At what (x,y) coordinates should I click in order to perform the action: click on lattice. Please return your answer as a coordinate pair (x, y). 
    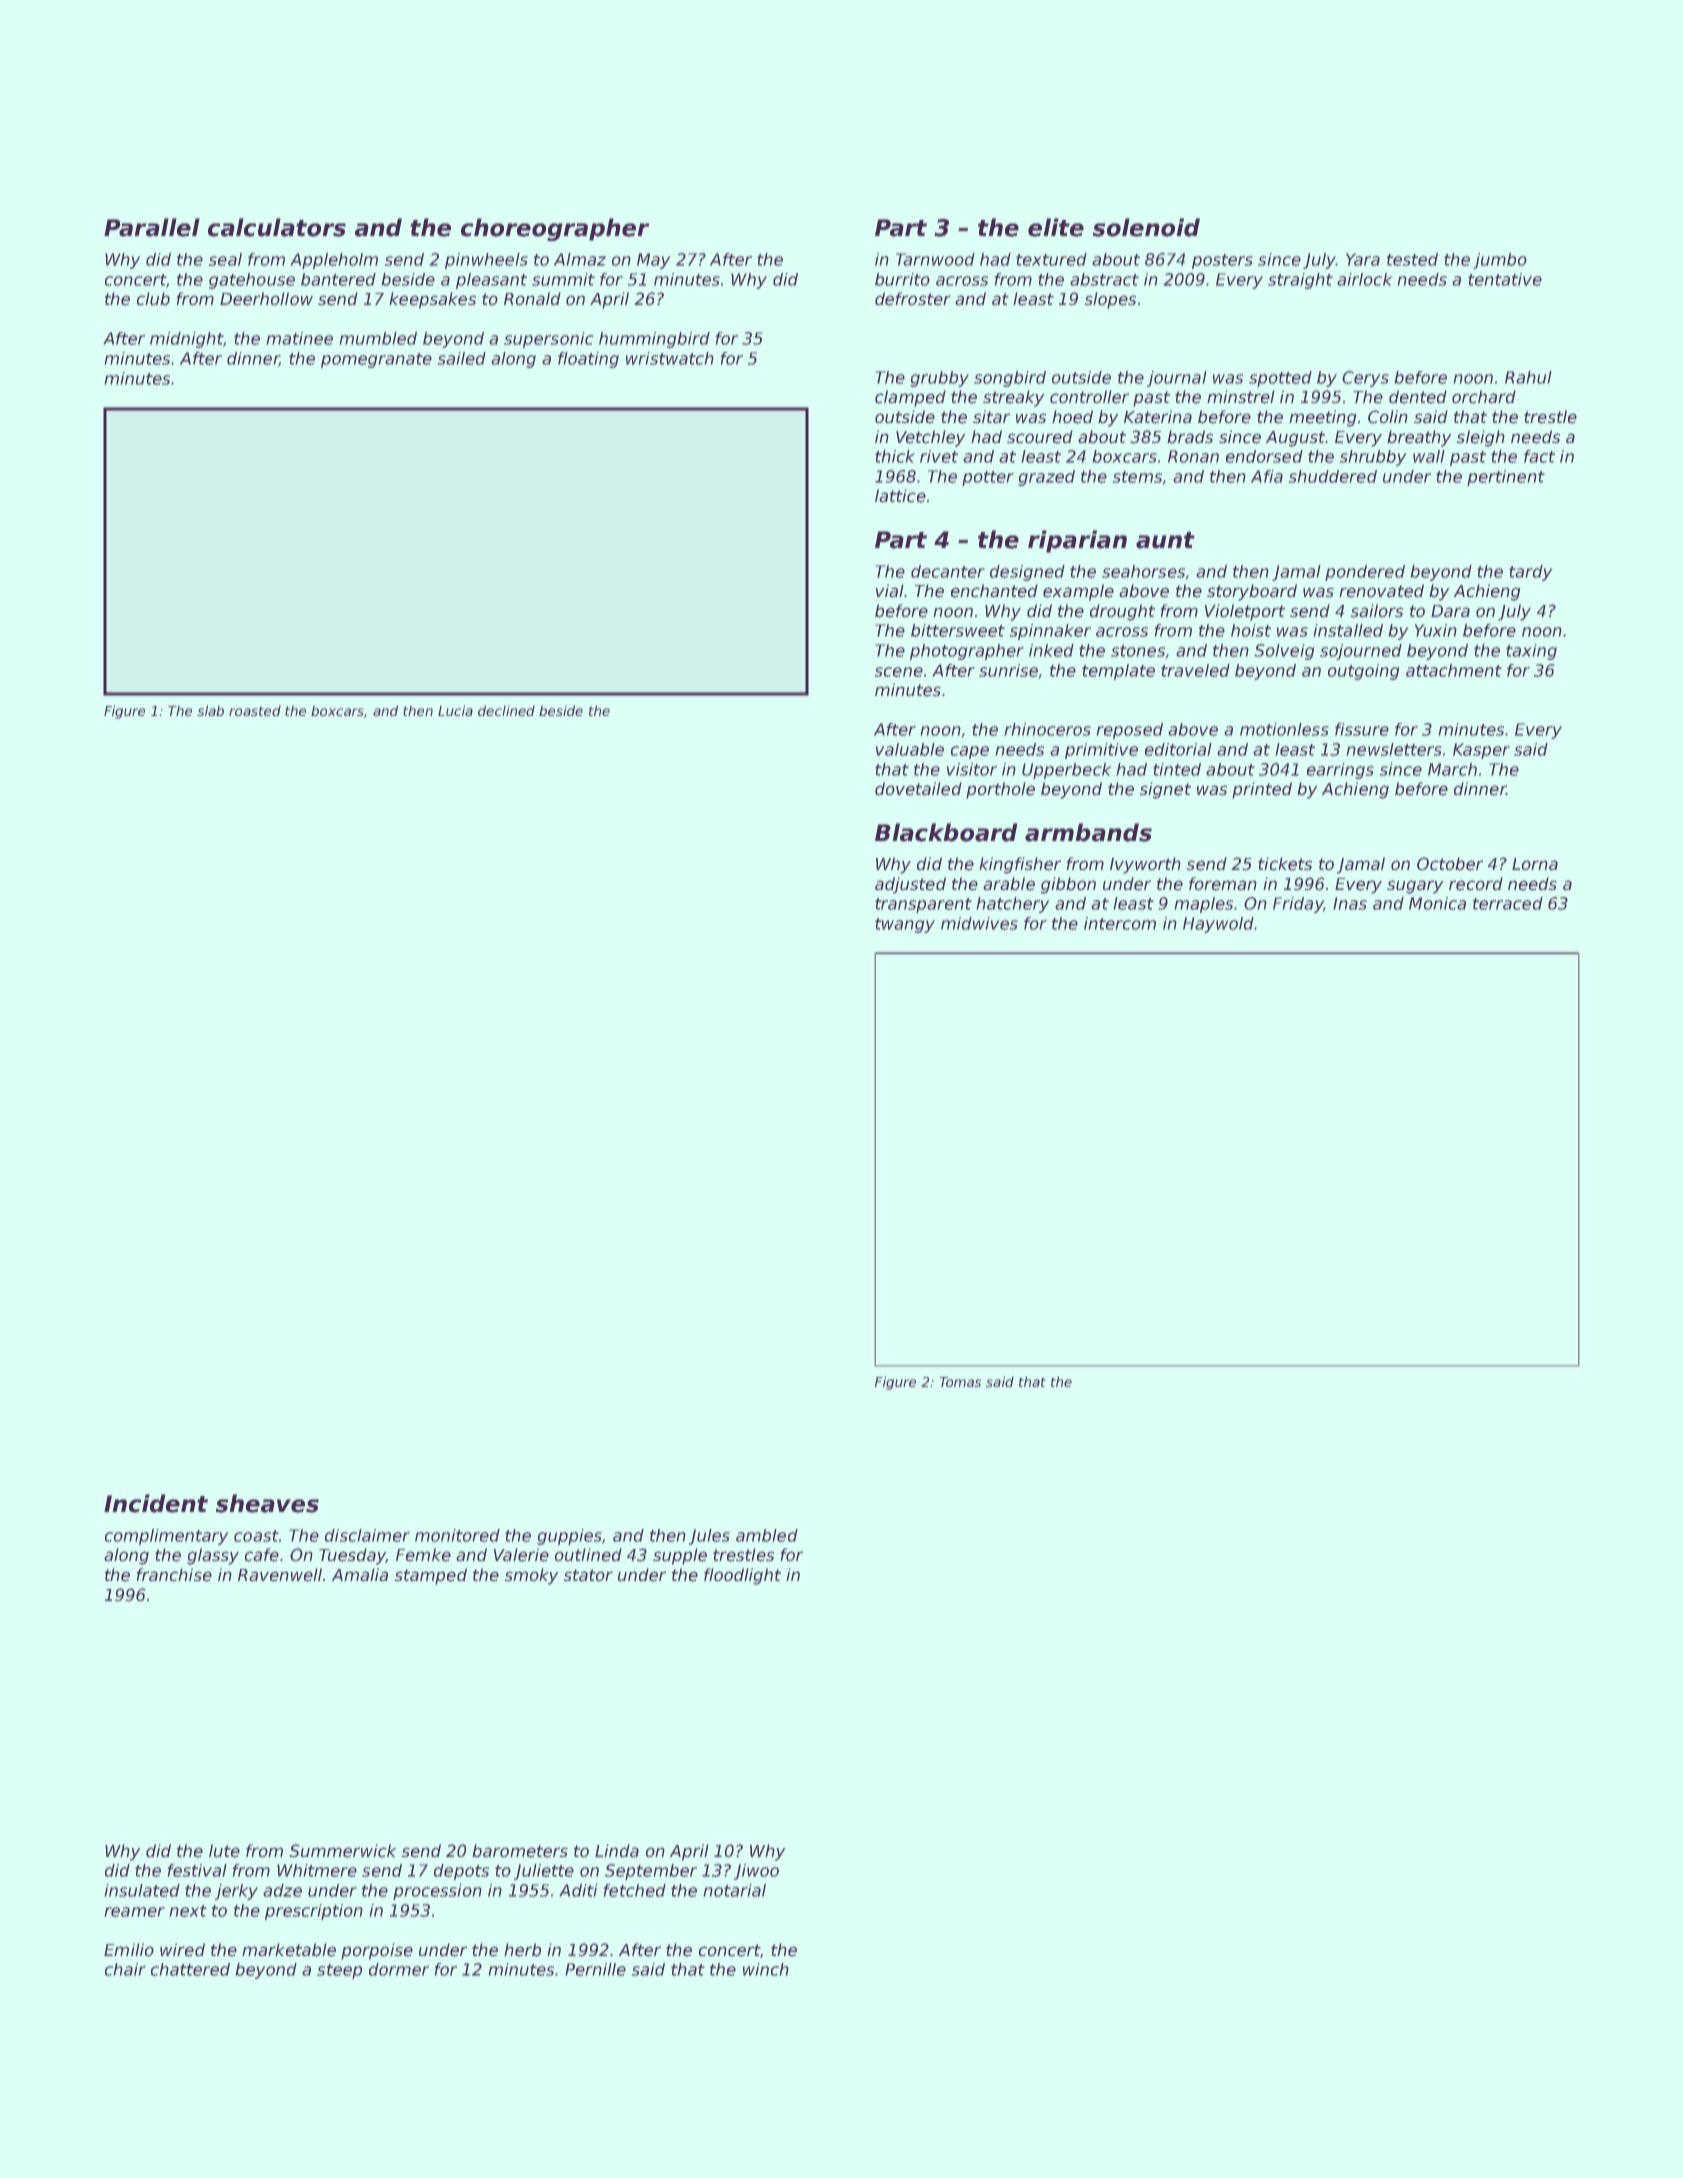
    Looking at the image, I should click on (900, 496).
